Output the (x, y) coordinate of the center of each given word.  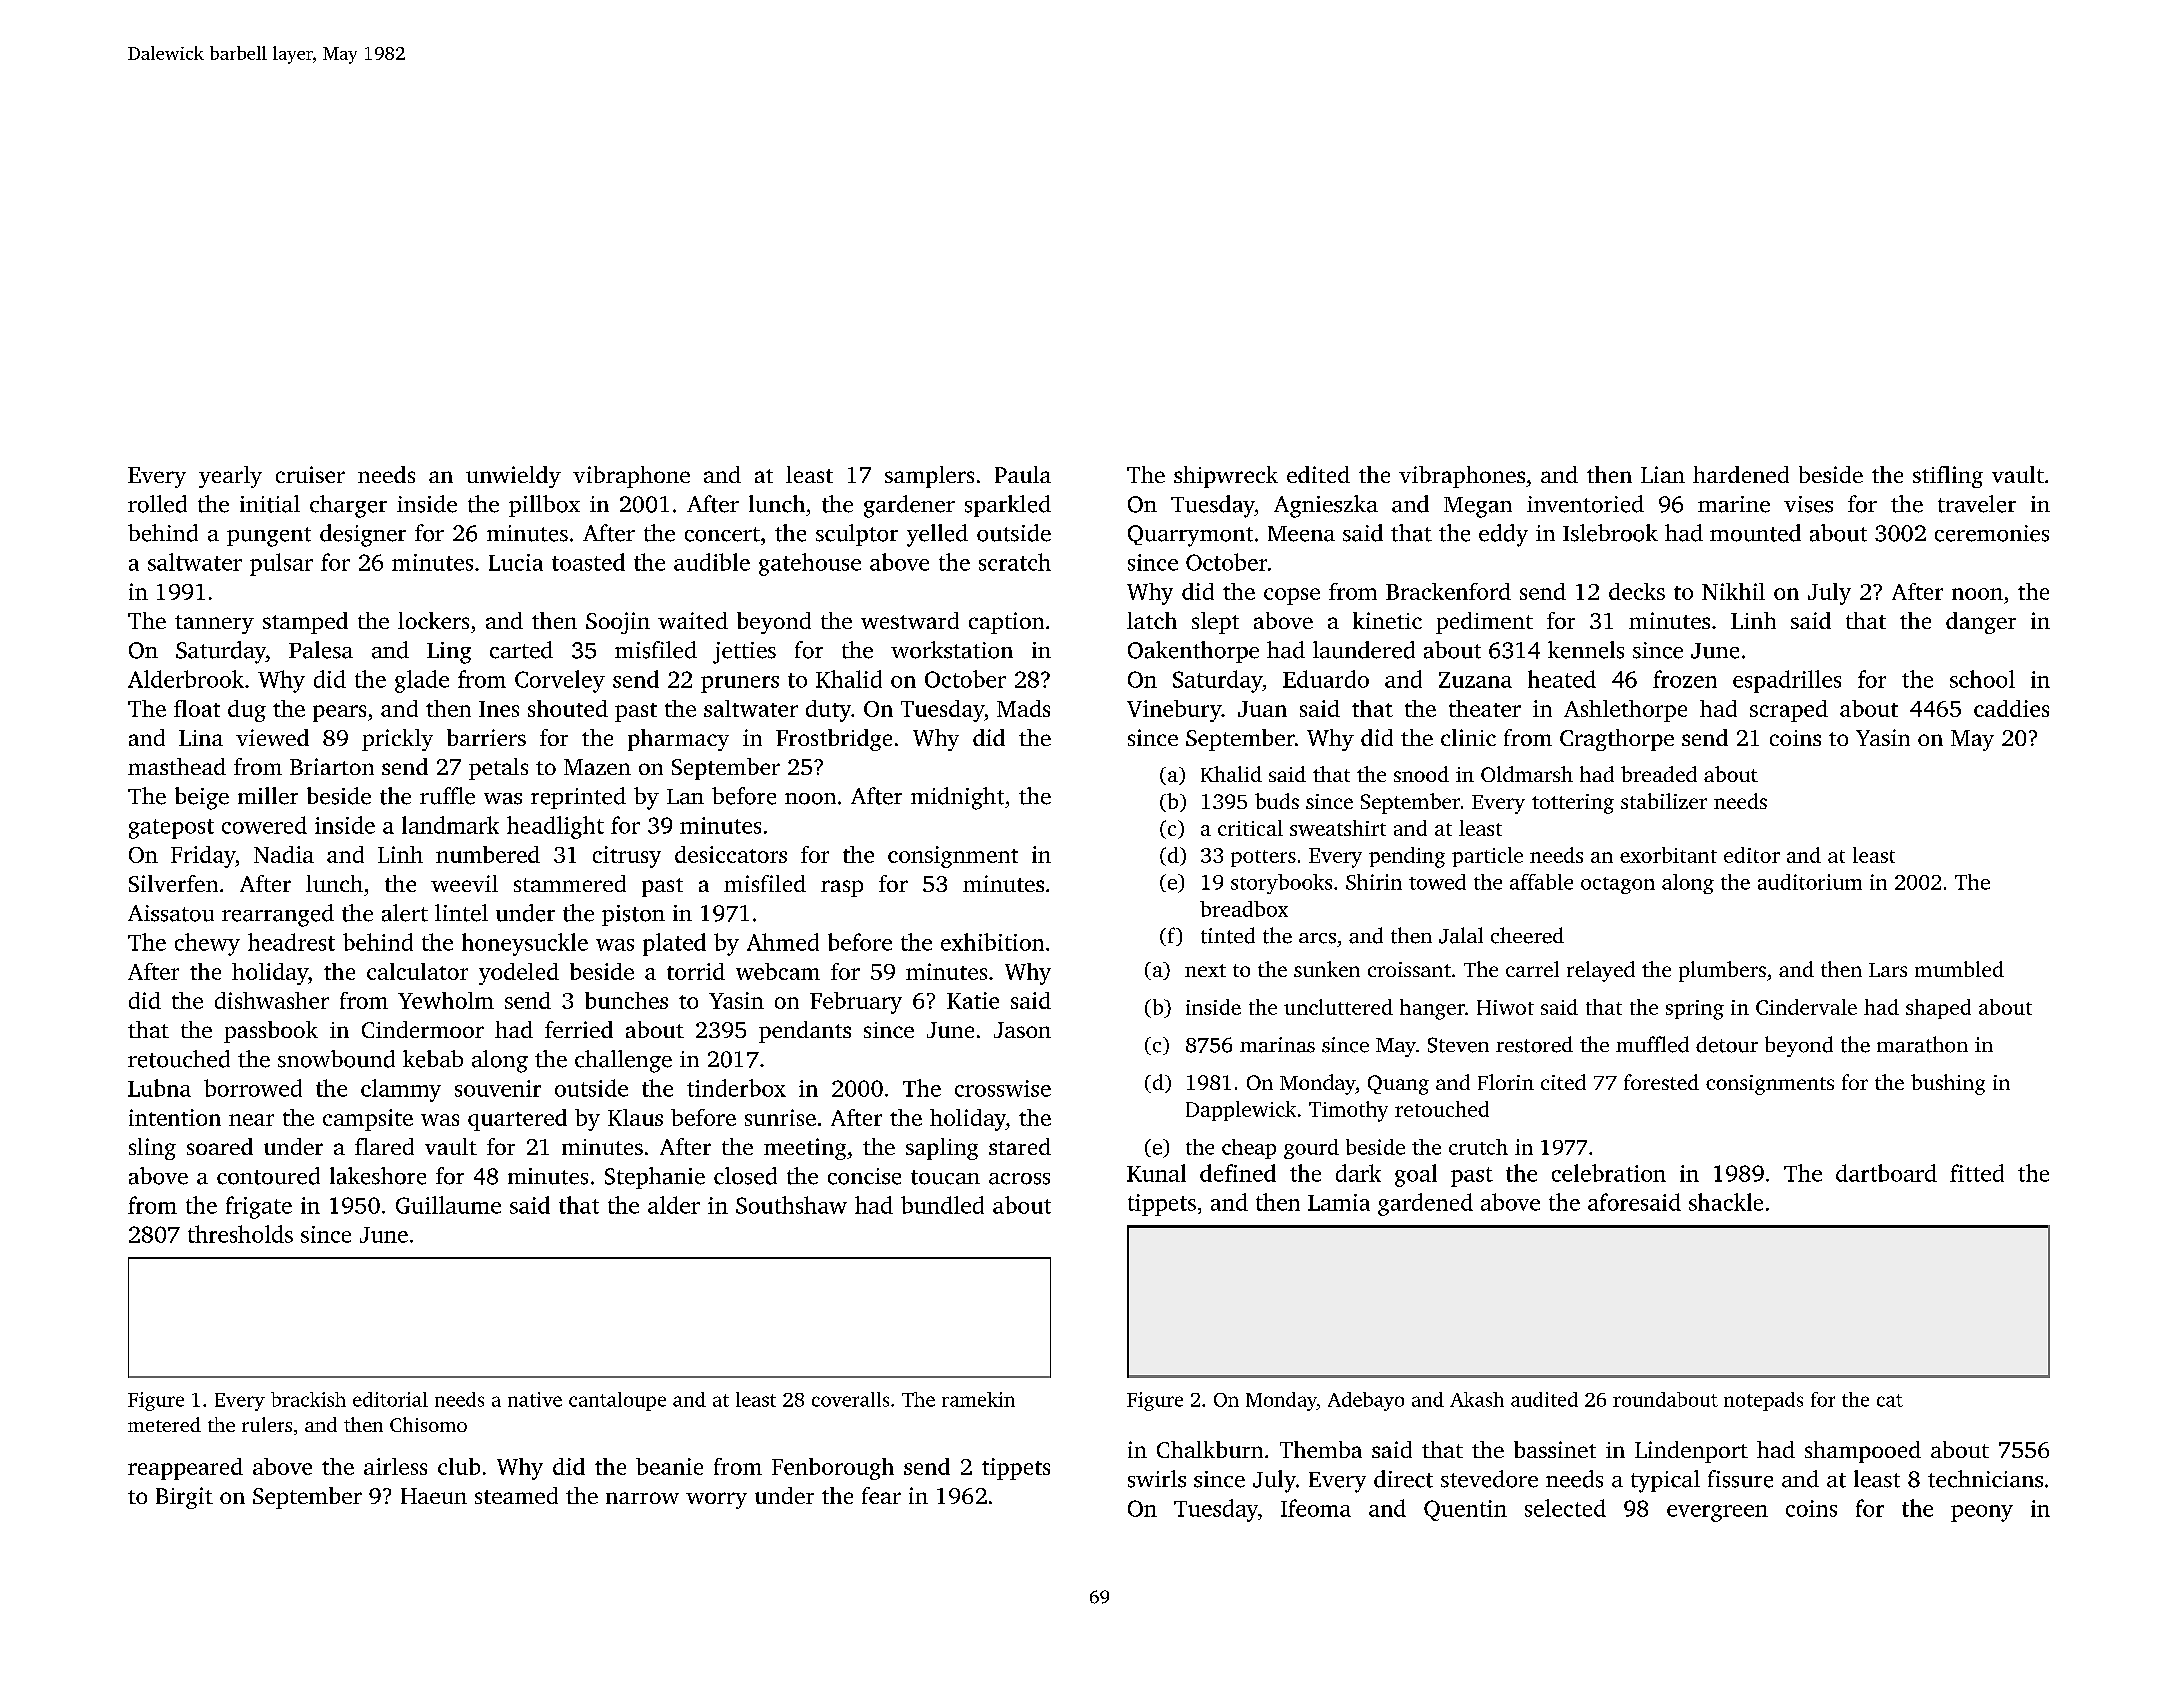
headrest (291, 942)
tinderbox (736, 1088)
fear (881, 1495)
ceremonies (1992, 533)
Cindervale (1806, 1007)
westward (910, 620)
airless (395, 1466)
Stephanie (655, 1178)
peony (1982, 1513)
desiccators (731, 854)
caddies (2011, 708)
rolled (157, 504)
